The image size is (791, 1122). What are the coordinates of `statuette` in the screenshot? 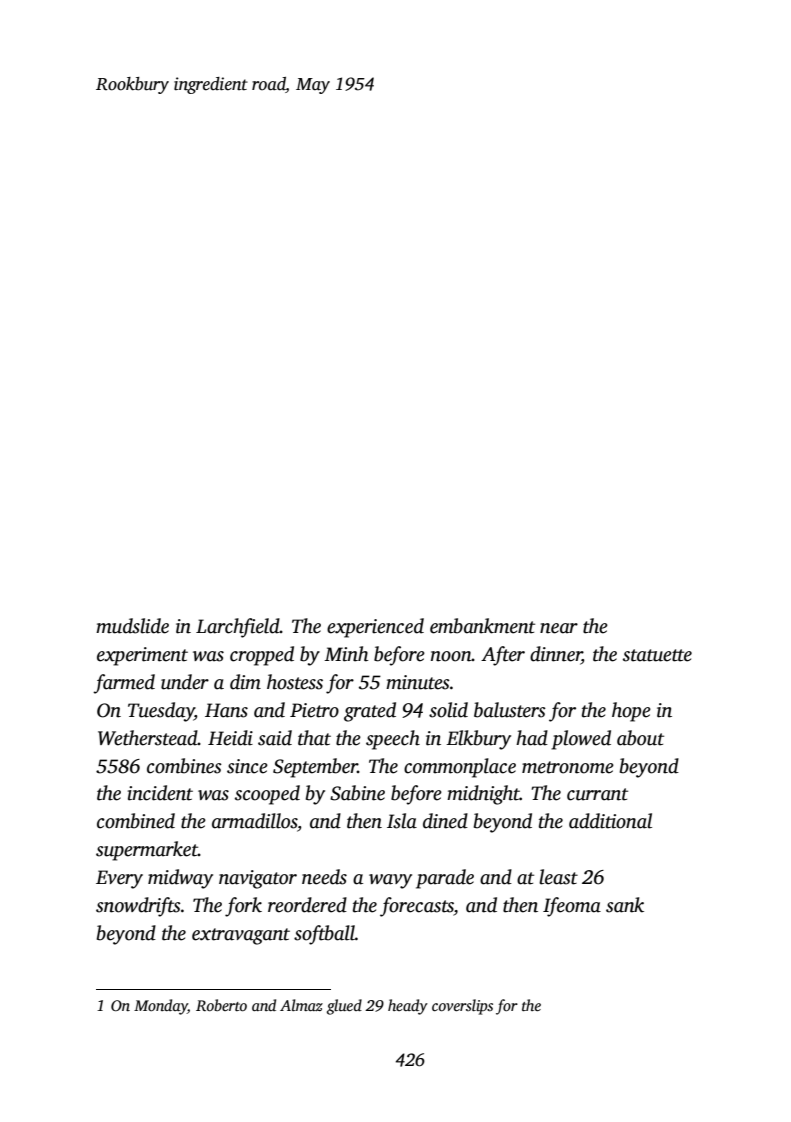 It's located at (657, 655).
